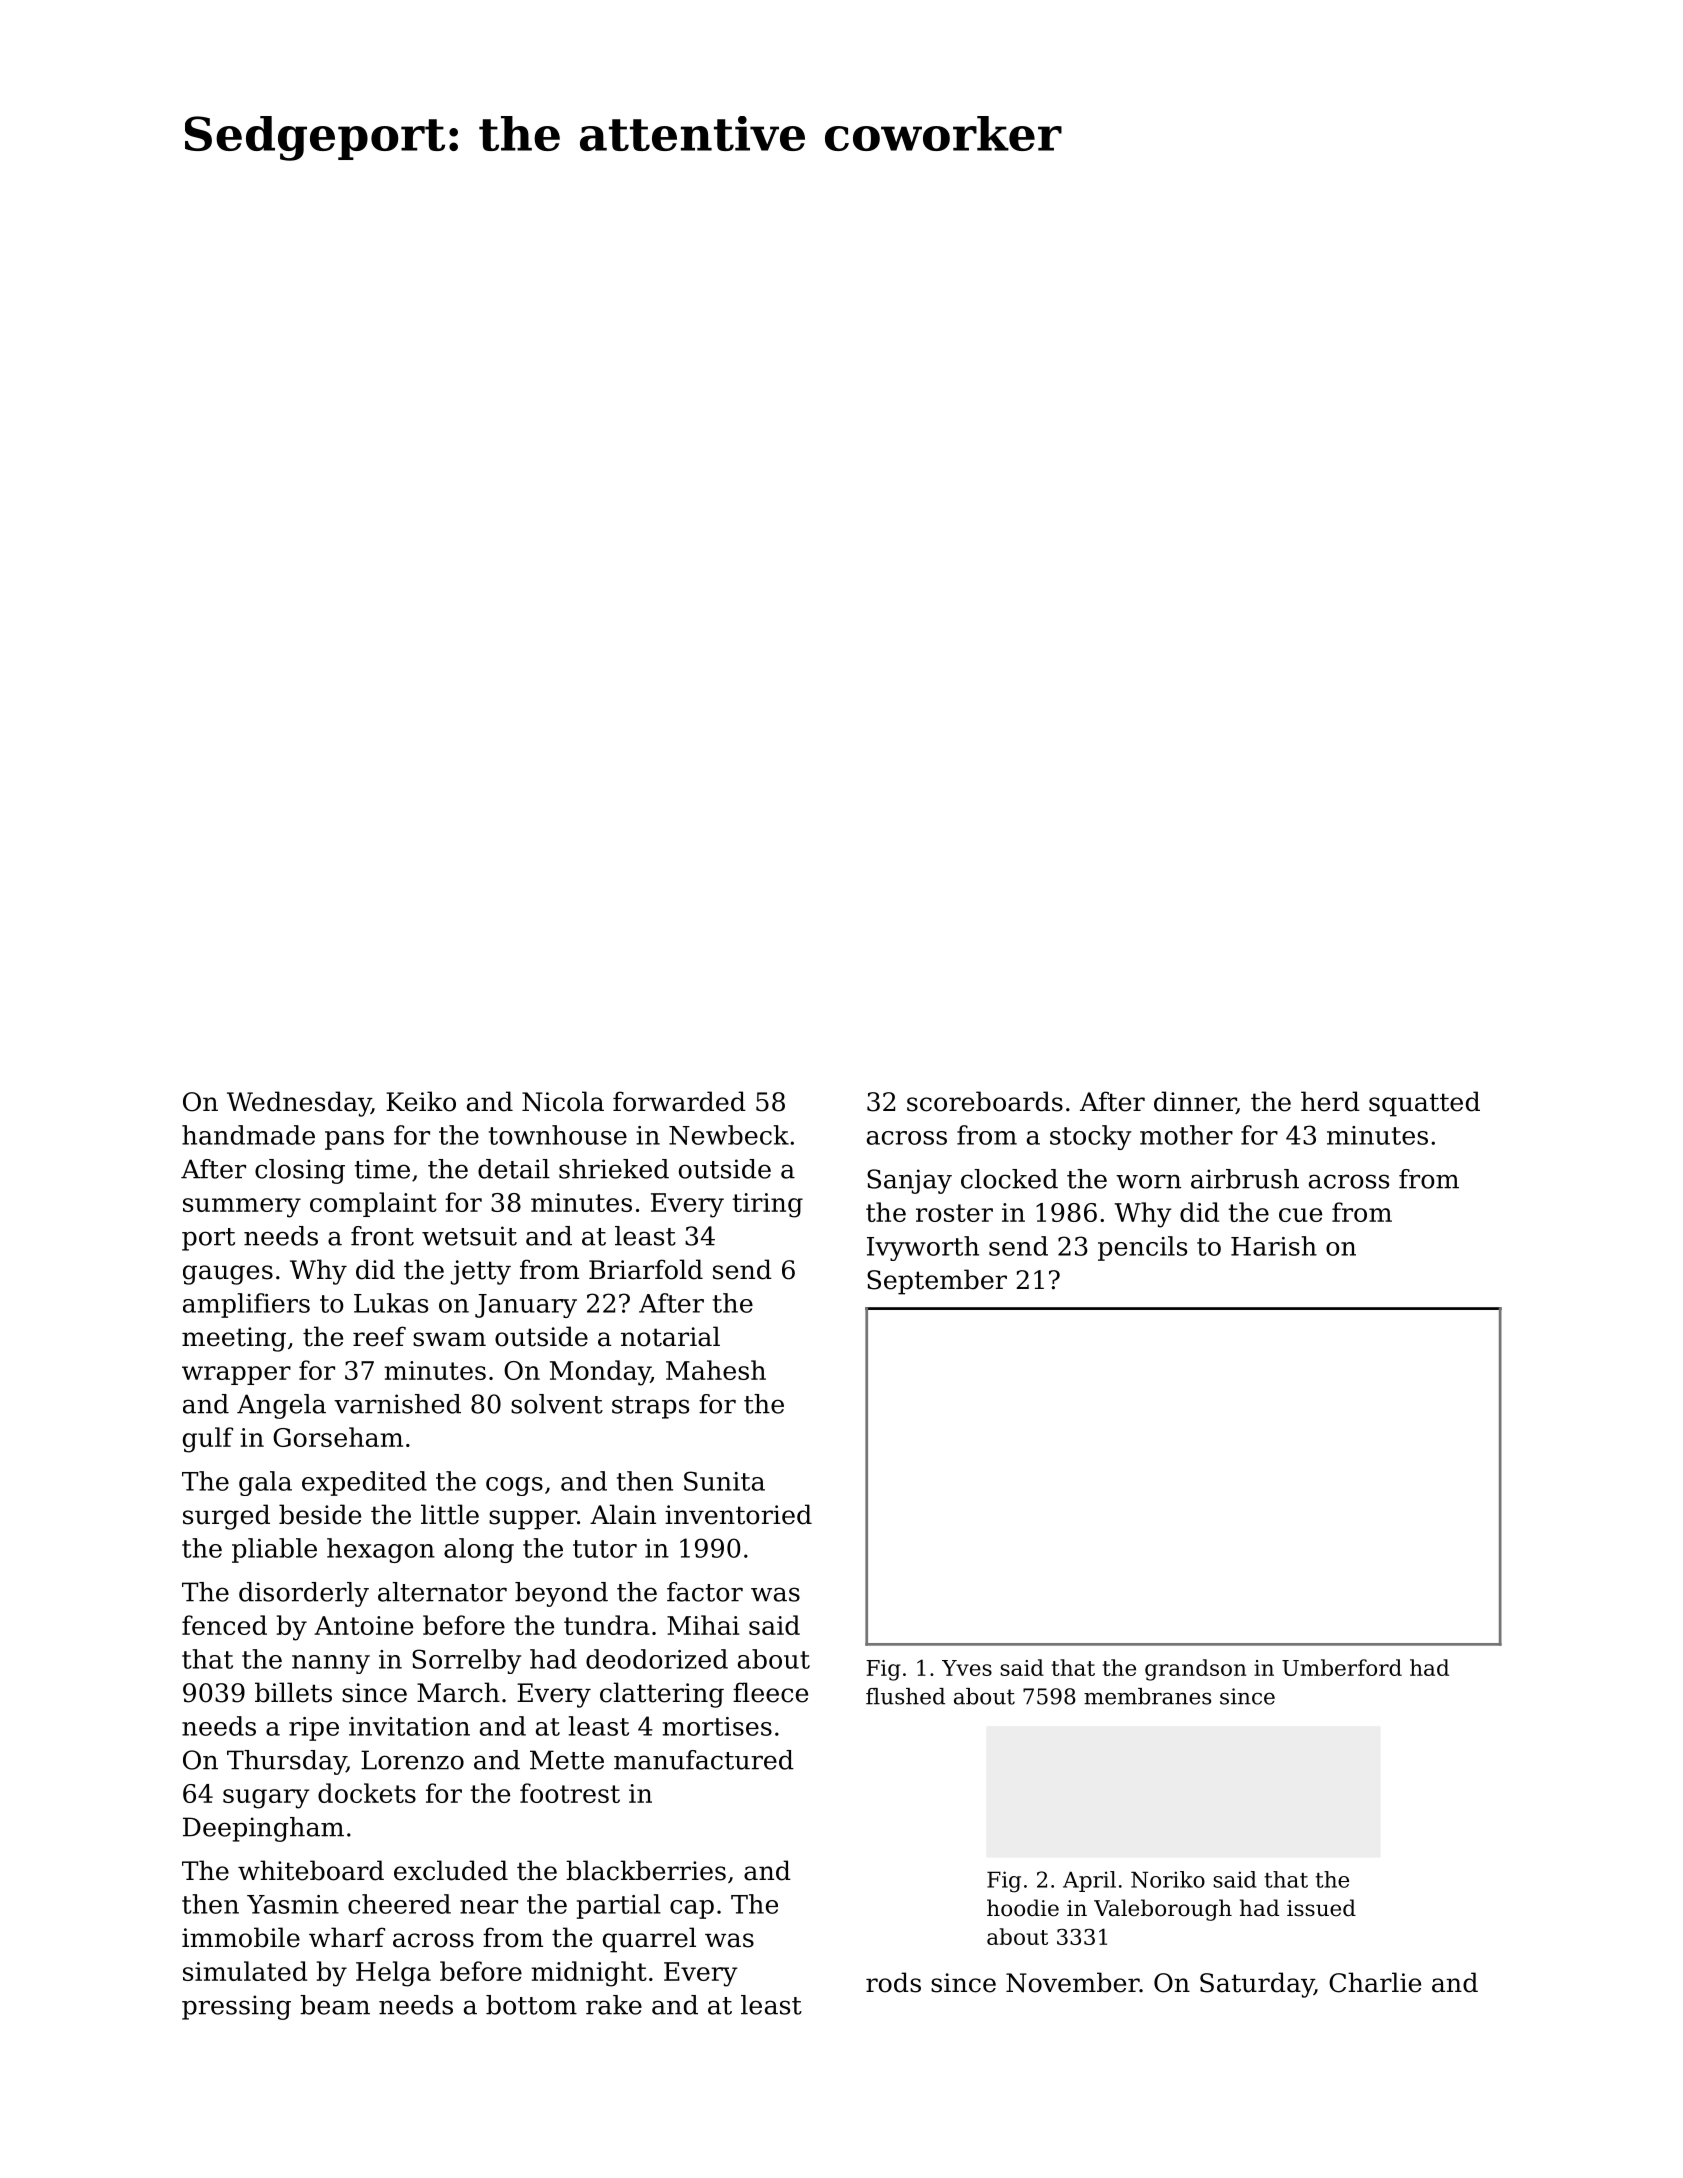 The width and height of the screenshot is (1683, 2178). I want to click on mother, so click(1186, 1135).
